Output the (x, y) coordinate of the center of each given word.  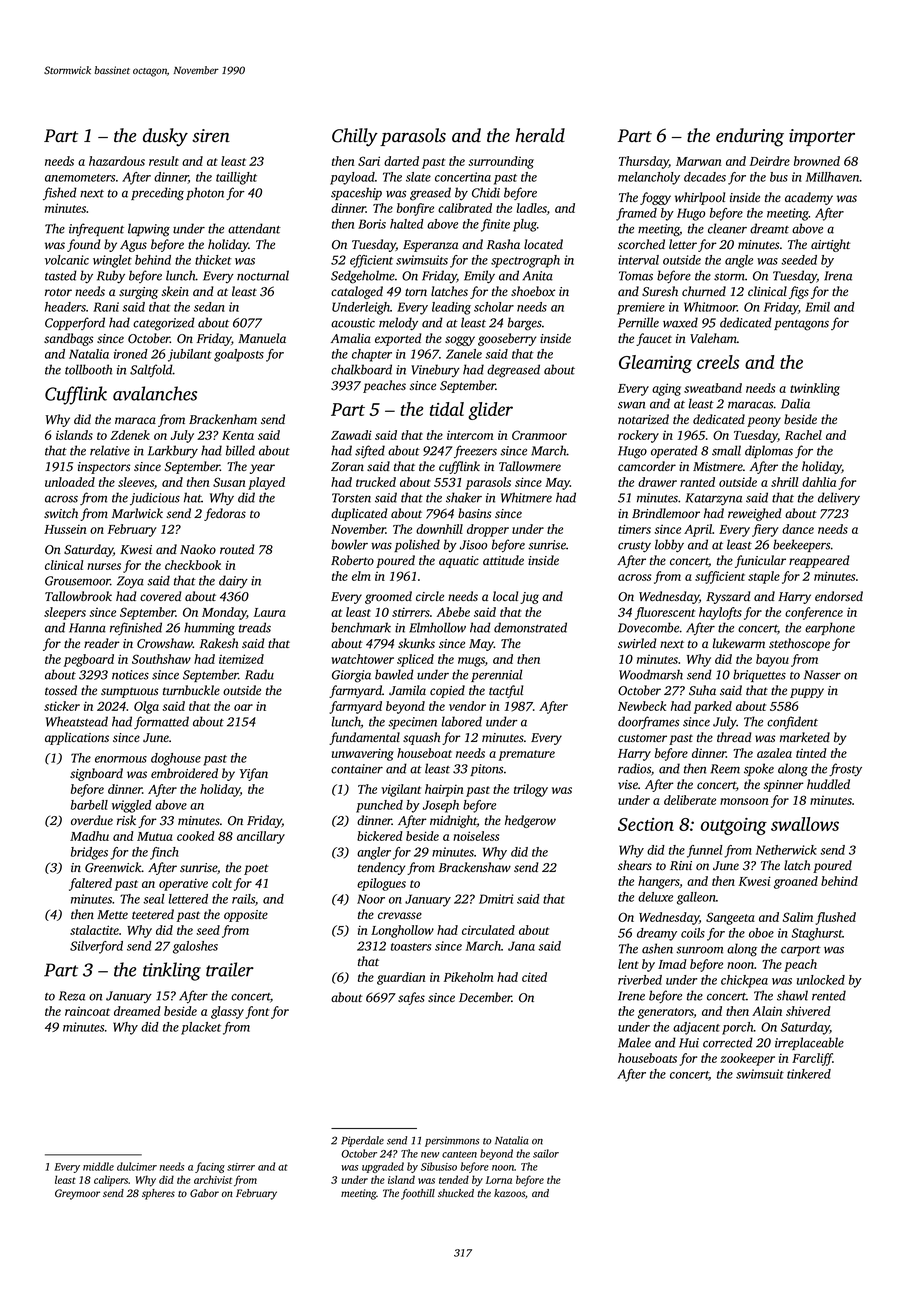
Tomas (636, 276)
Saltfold (151, 370)
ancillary (261, 837)
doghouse (176, 759)
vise (628, 784)
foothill (418, 1194)
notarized (643, 419)
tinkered (809, 1074)
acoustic (353, 323)
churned (704, 291)
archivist (213, 1179)
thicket (213, 260)
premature (527, 755)
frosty (845, 769)
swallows (805, 824)
